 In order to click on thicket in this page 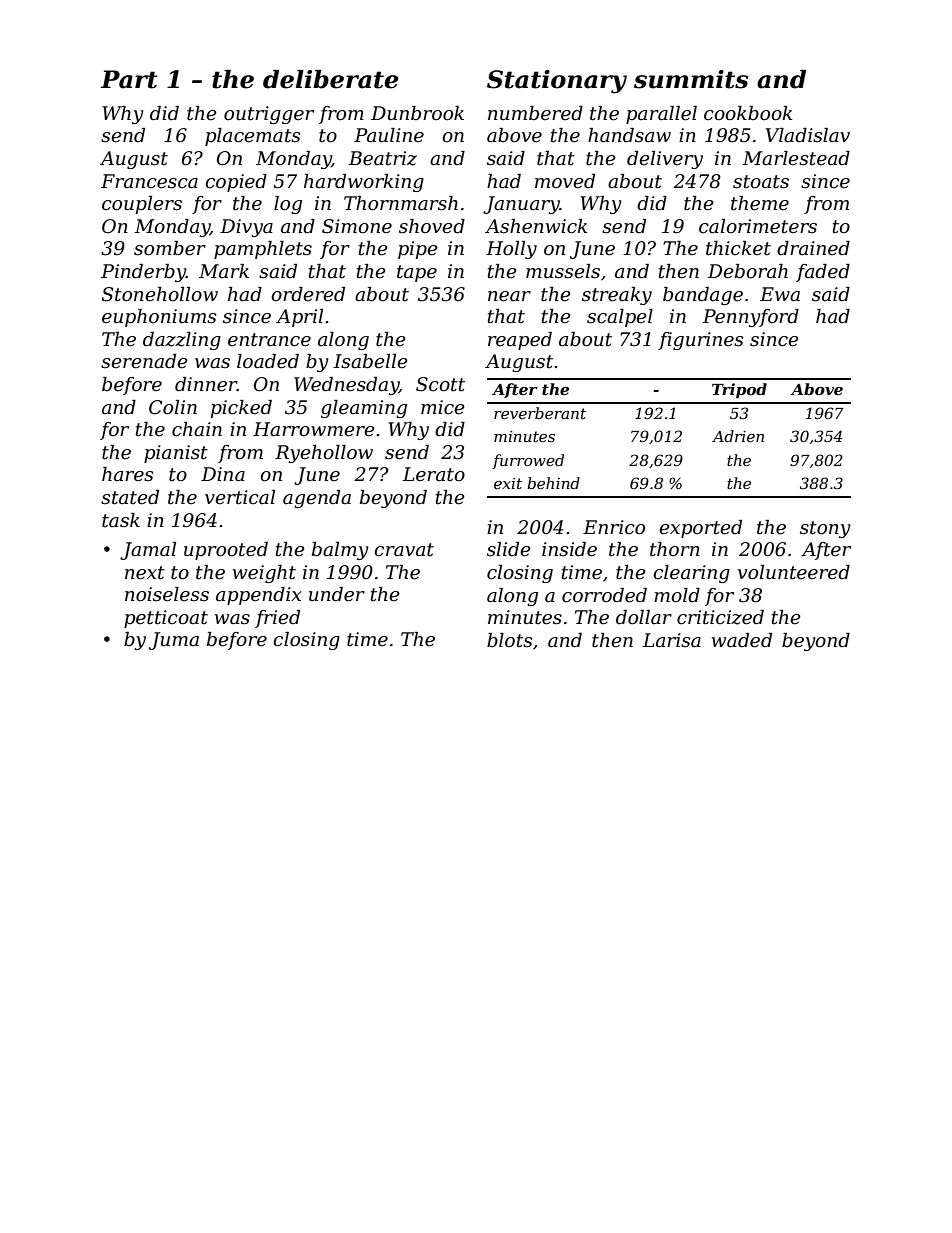, I will do `click(738, 248)`.
